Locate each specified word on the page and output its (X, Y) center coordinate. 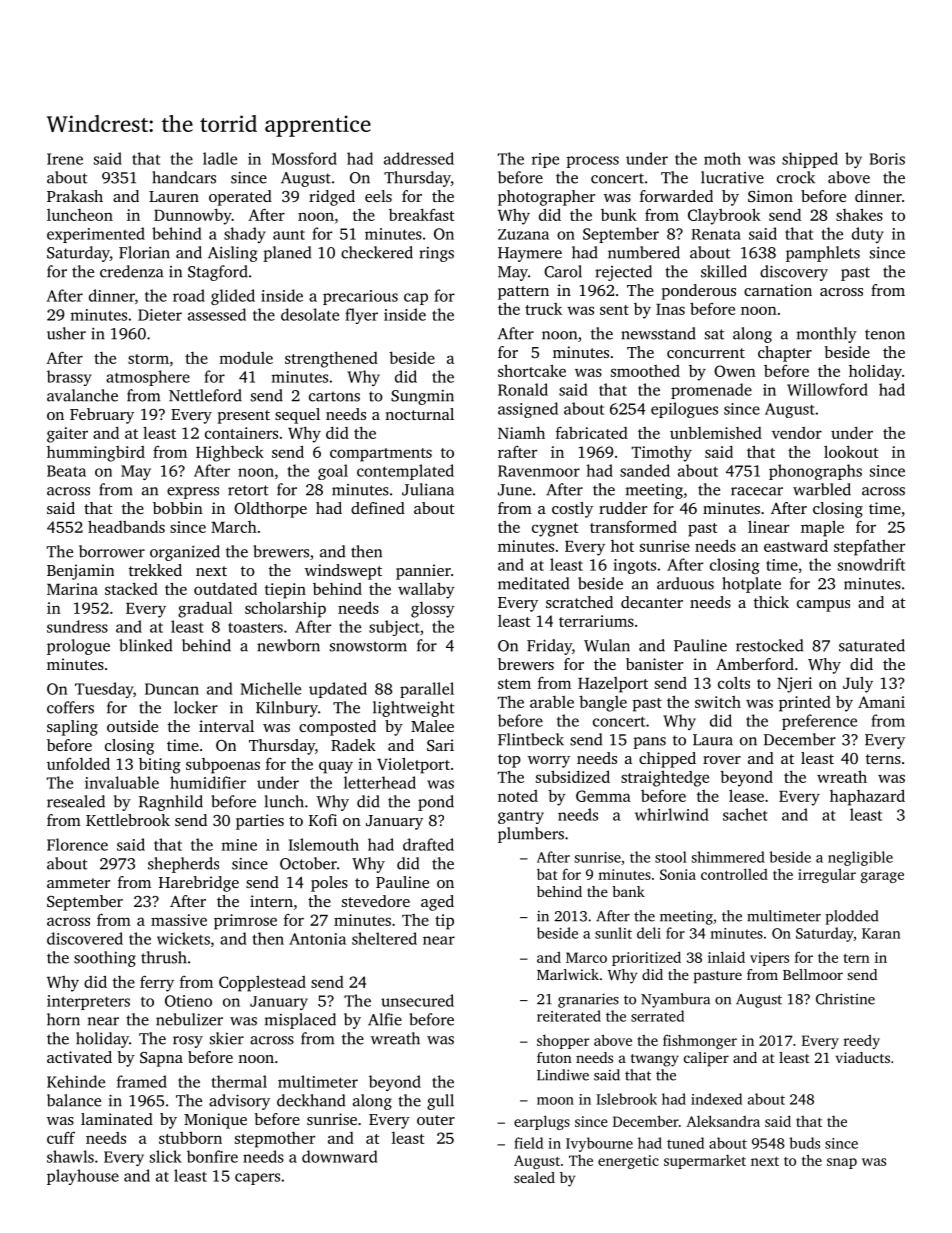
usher (66, 333)
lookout (851, 451)
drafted (428, 844)
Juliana (428, 489)
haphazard (867, 797)
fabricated (592, 433)
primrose (245, 922)
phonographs (815, 472)
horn (63, 1019)
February (102, 416)
